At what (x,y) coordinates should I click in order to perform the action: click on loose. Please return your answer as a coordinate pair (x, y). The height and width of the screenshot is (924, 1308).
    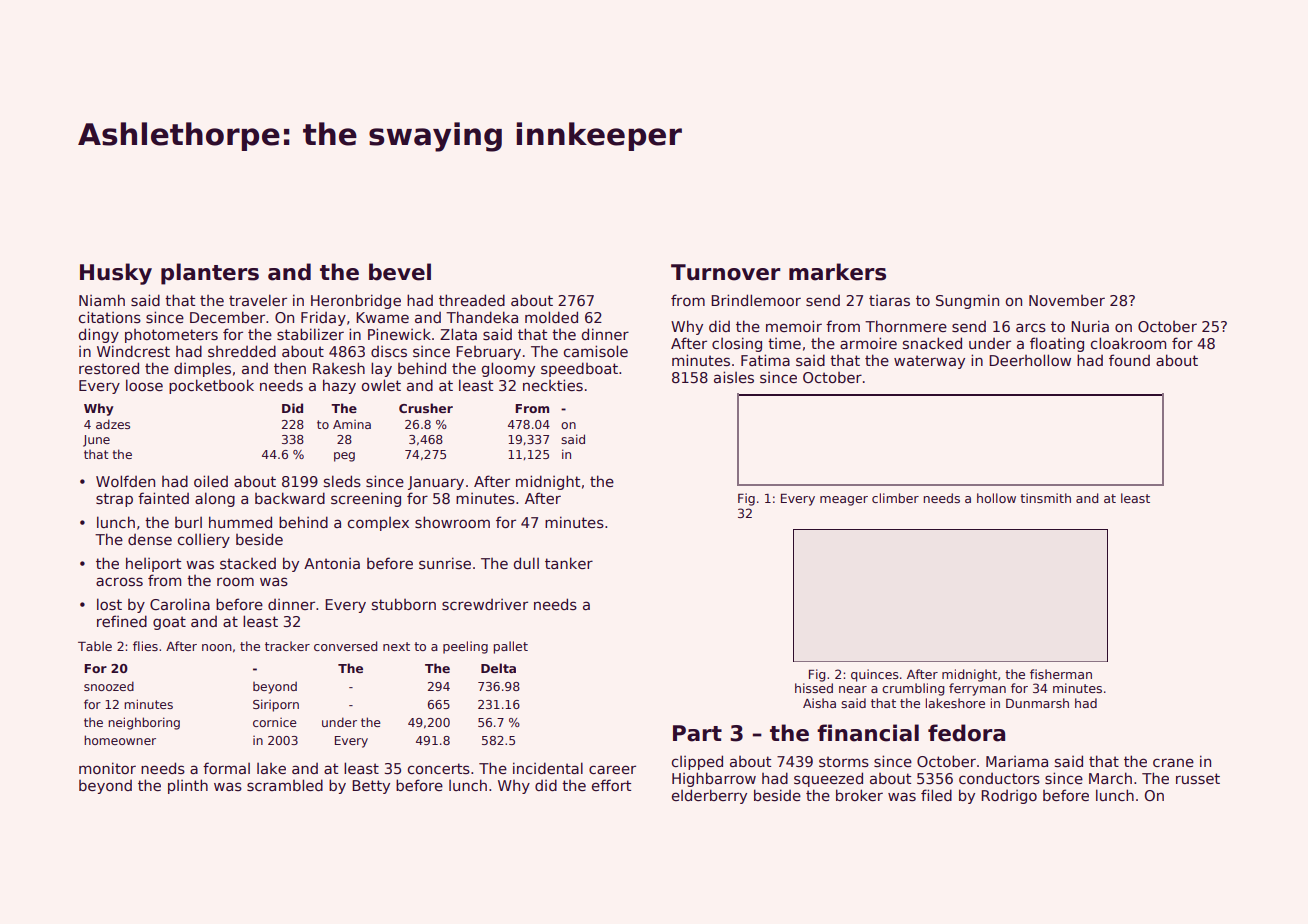
    Looking at the image, I should click on (144, 385).
